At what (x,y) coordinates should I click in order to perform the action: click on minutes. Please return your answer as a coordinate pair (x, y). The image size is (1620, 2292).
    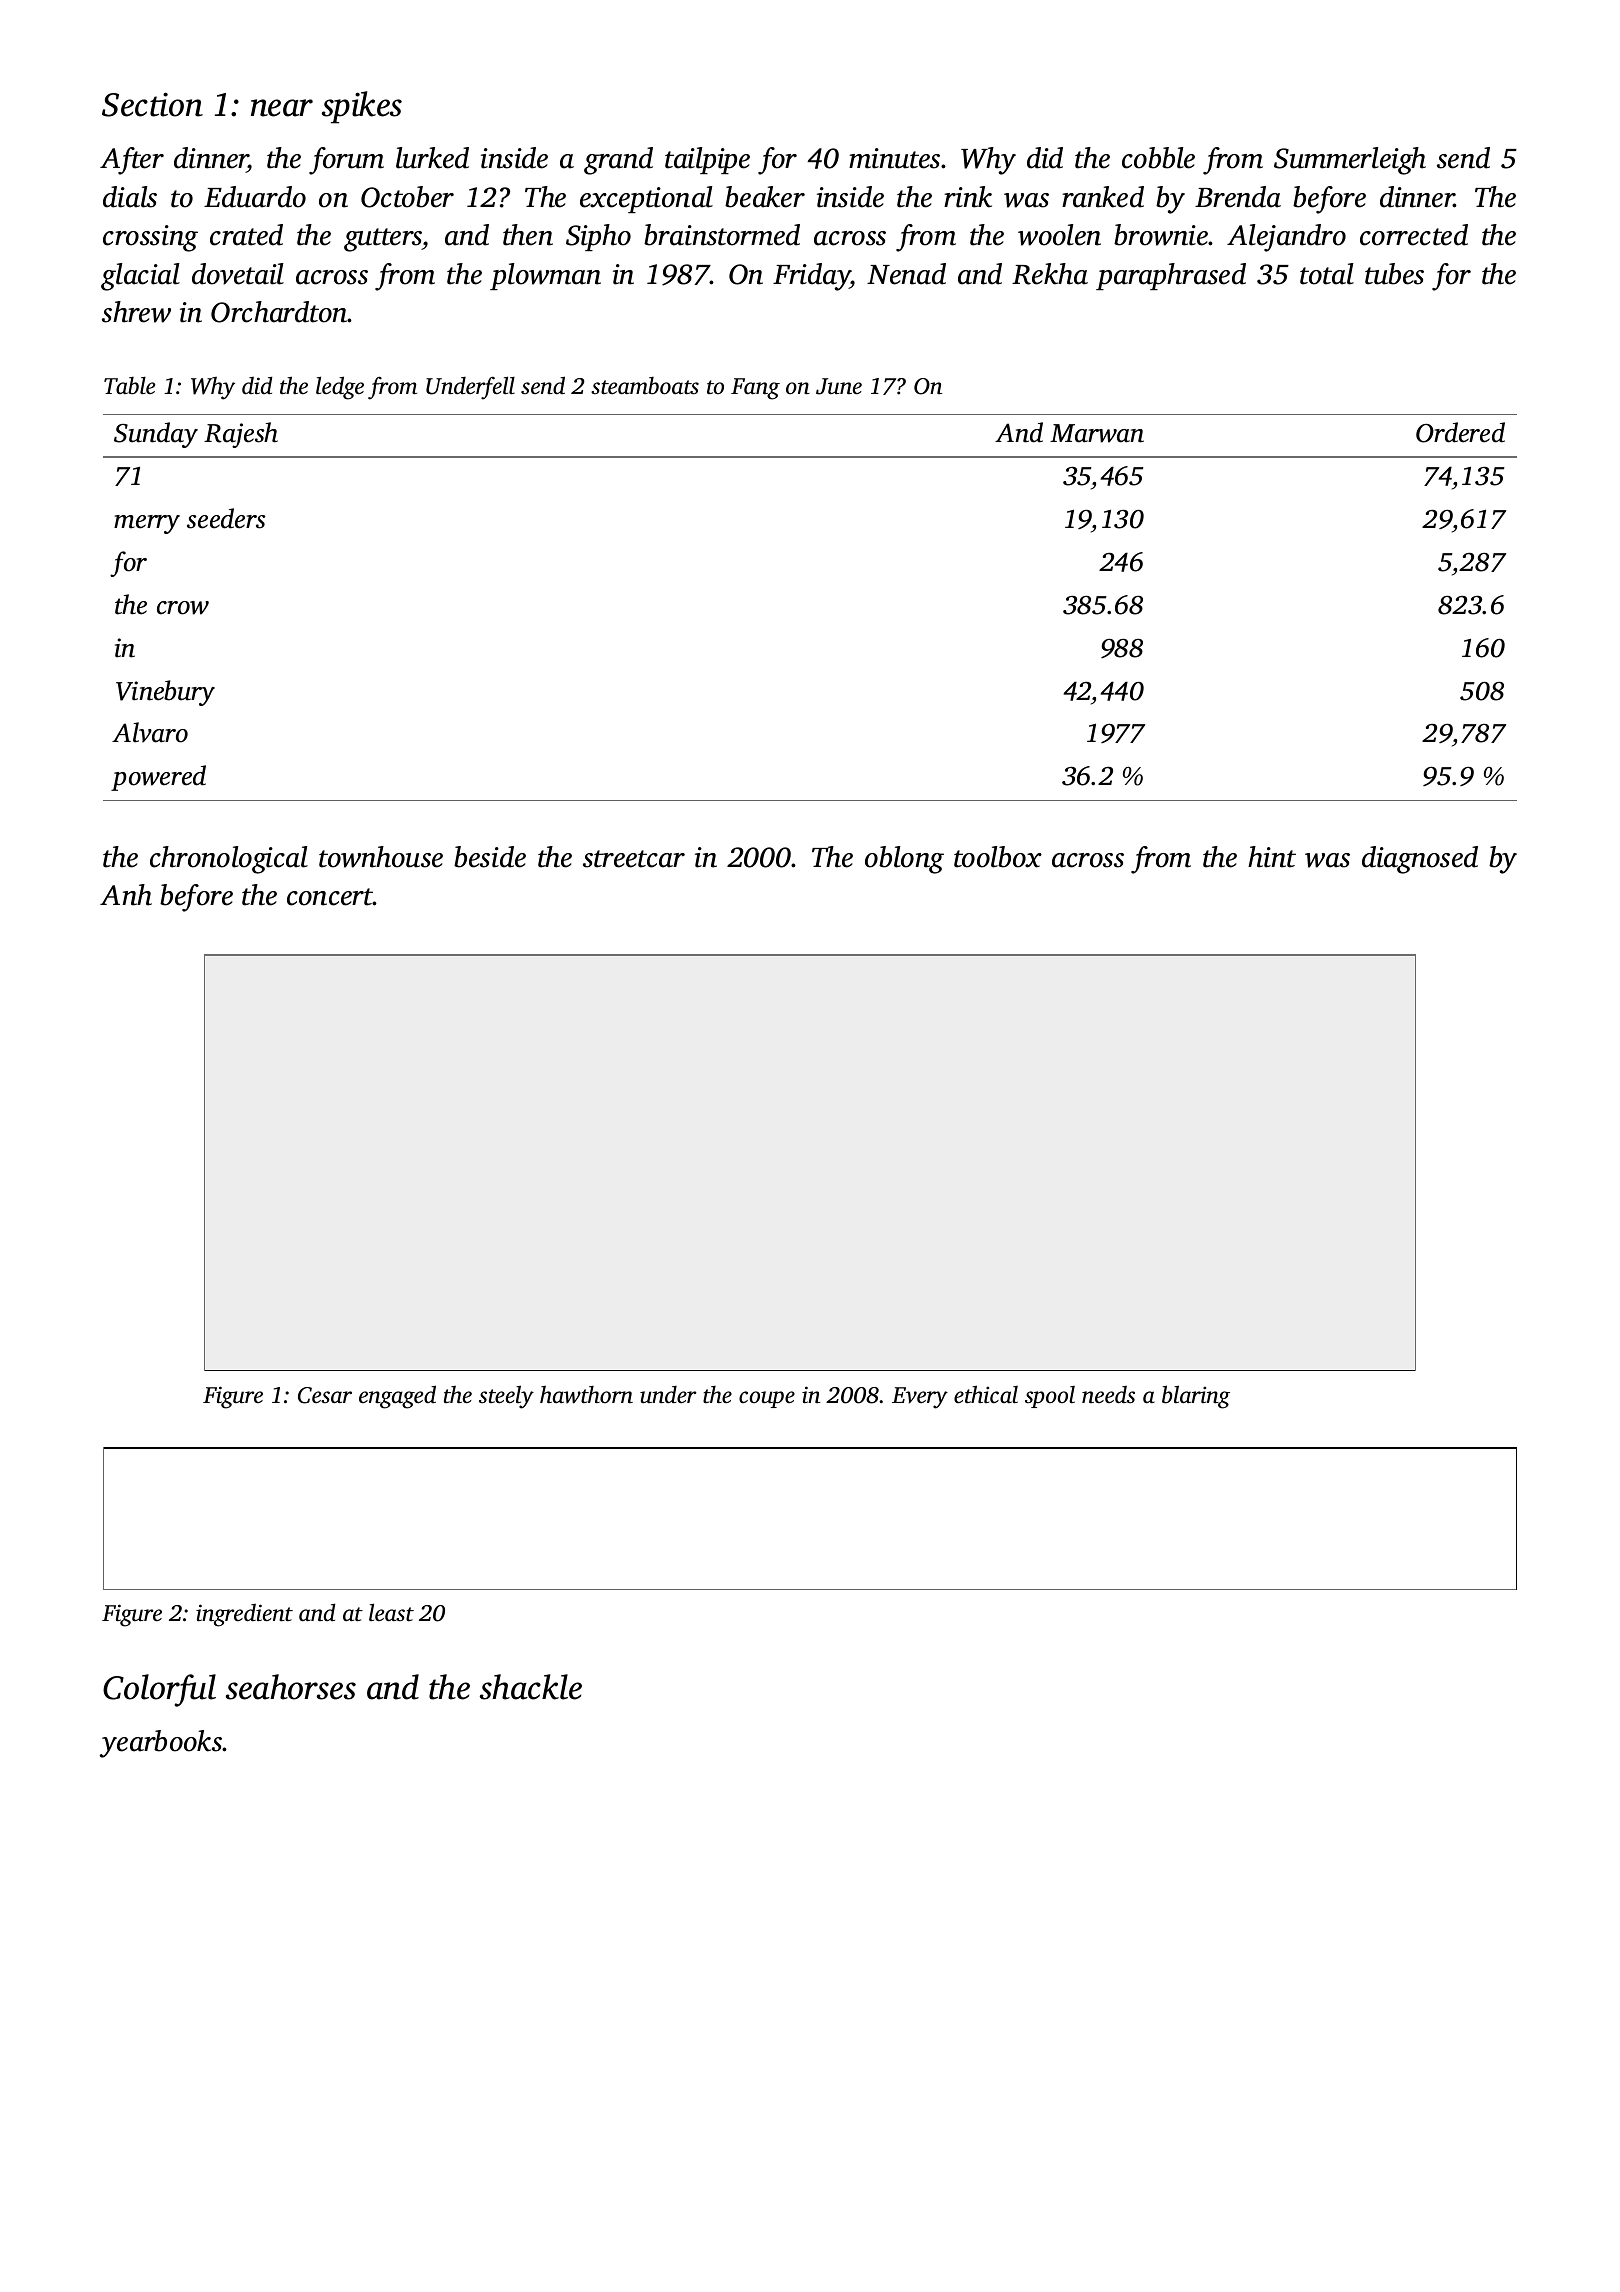
    Looking at the image, I should click on (894, 158).
